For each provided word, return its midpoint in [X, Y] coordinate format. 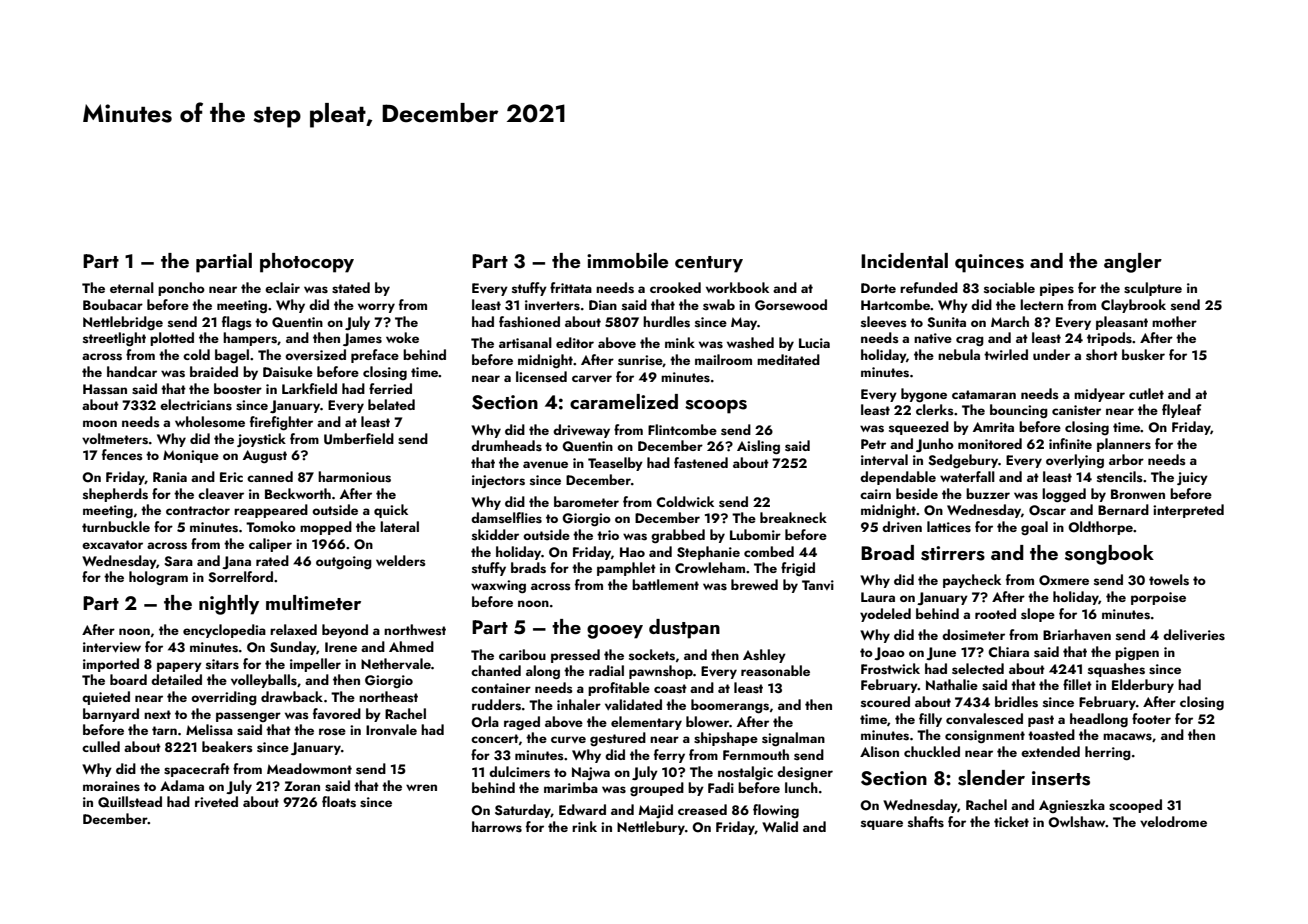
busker [1143, 355]
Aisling [758, 447]
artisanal [525, 343]
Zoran [302, 786]
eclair [282, 287]
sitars [222, 664]
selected [978, 669]
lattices [949, 527]
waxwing [498, 587]
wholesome [210, 422]
